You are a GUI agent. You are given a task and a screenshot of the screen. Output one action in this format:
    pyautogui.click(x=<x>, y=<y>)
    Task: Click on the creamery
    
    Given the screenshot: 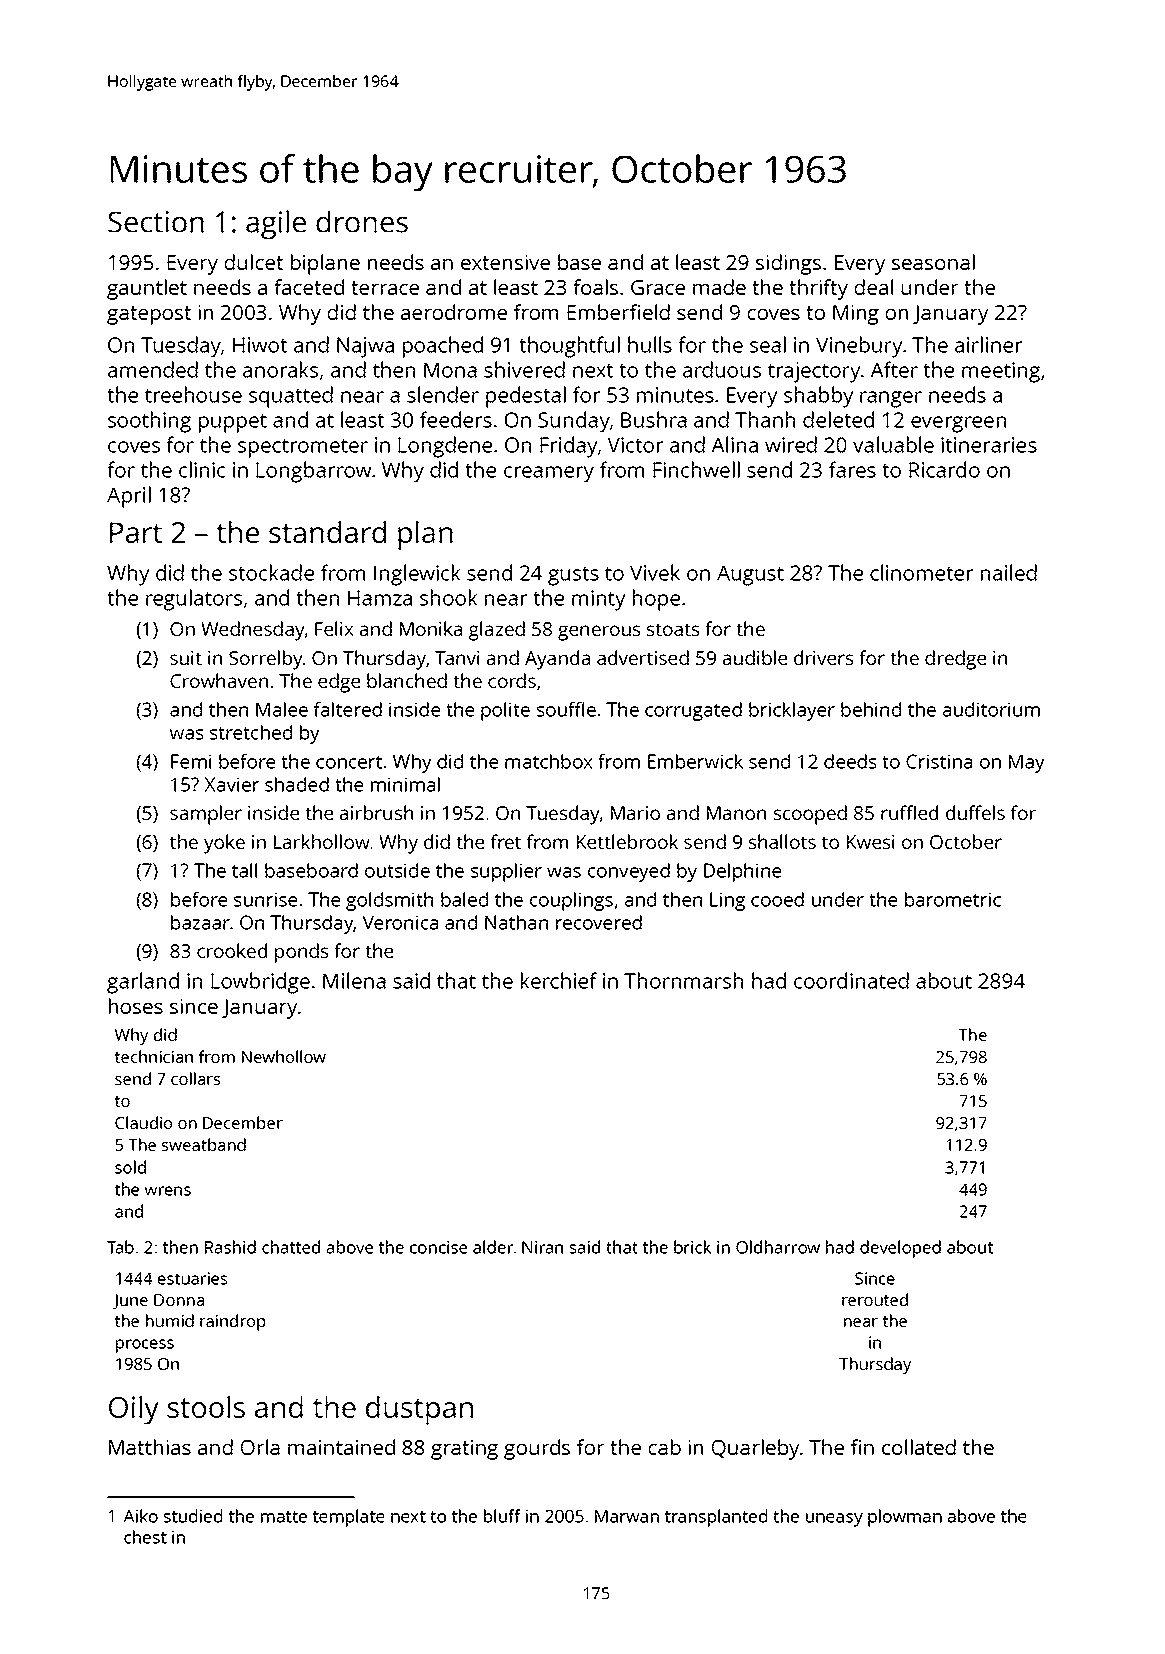 What is the action you would take?
    pyautogui.click(x=549, y=474)
